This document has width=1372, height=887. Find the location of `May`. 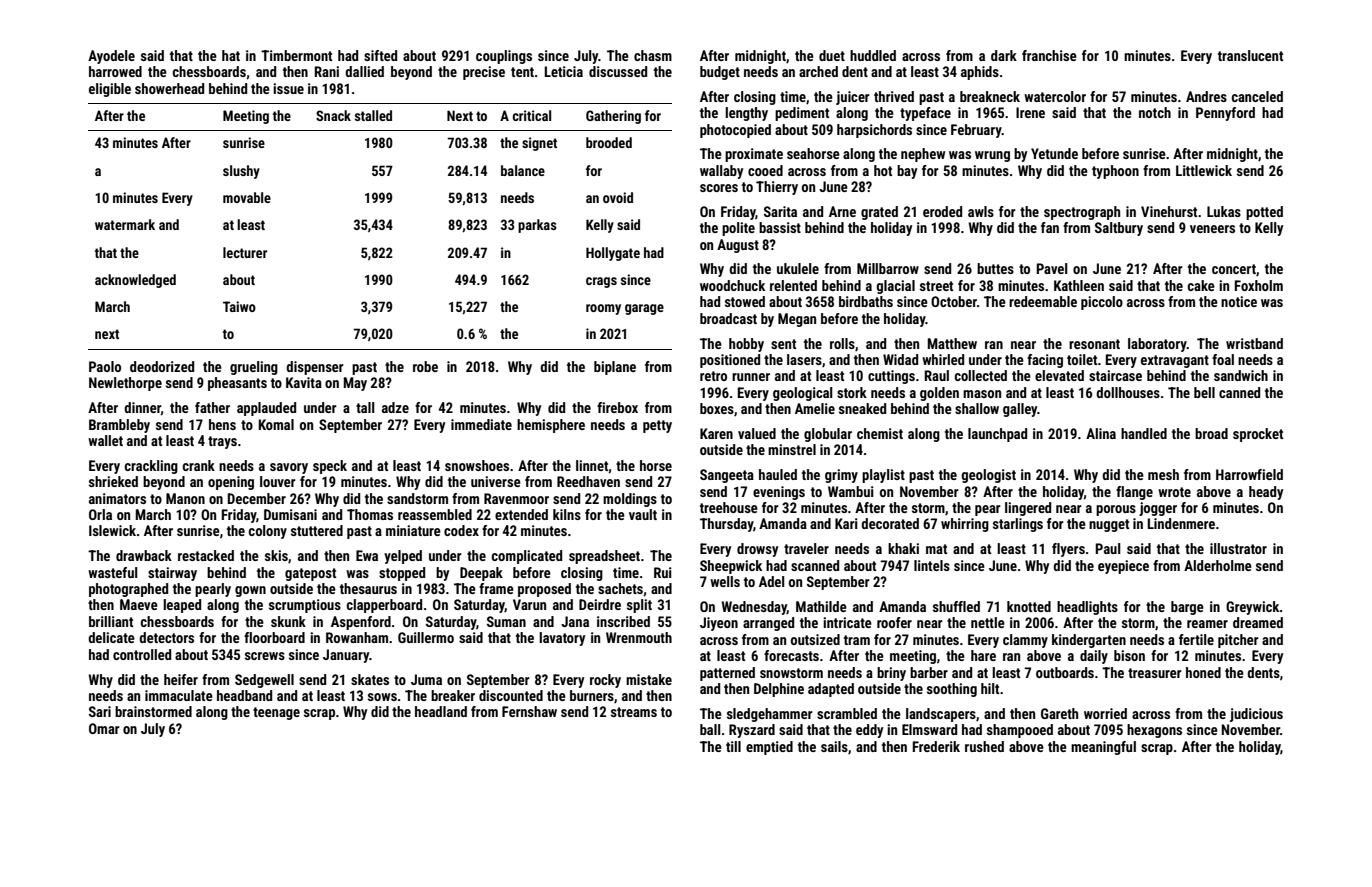

May is located at coordinates (355, 384).
